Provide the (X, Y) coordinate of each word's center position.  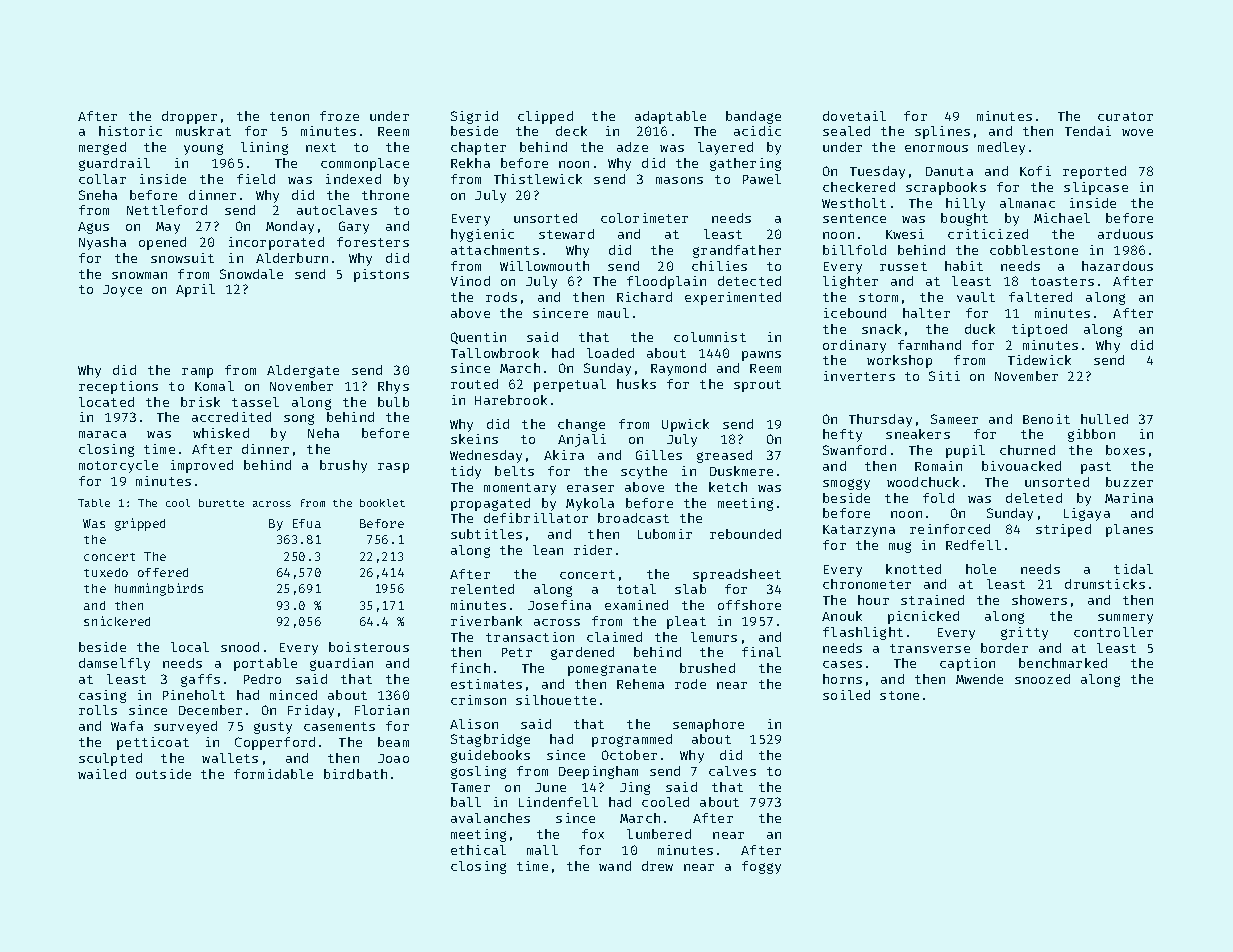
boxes (1125, 450)
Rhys (393, 387)
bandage (753, 117)
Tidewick (1039, 360)
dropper (189, 117)
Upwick (685, 425)
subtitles (486, 534)
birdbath (355, 774)
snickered (117, 621)
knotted (913, 569)
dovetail (854, 116)
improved (202, 466)
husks (636, 384)
